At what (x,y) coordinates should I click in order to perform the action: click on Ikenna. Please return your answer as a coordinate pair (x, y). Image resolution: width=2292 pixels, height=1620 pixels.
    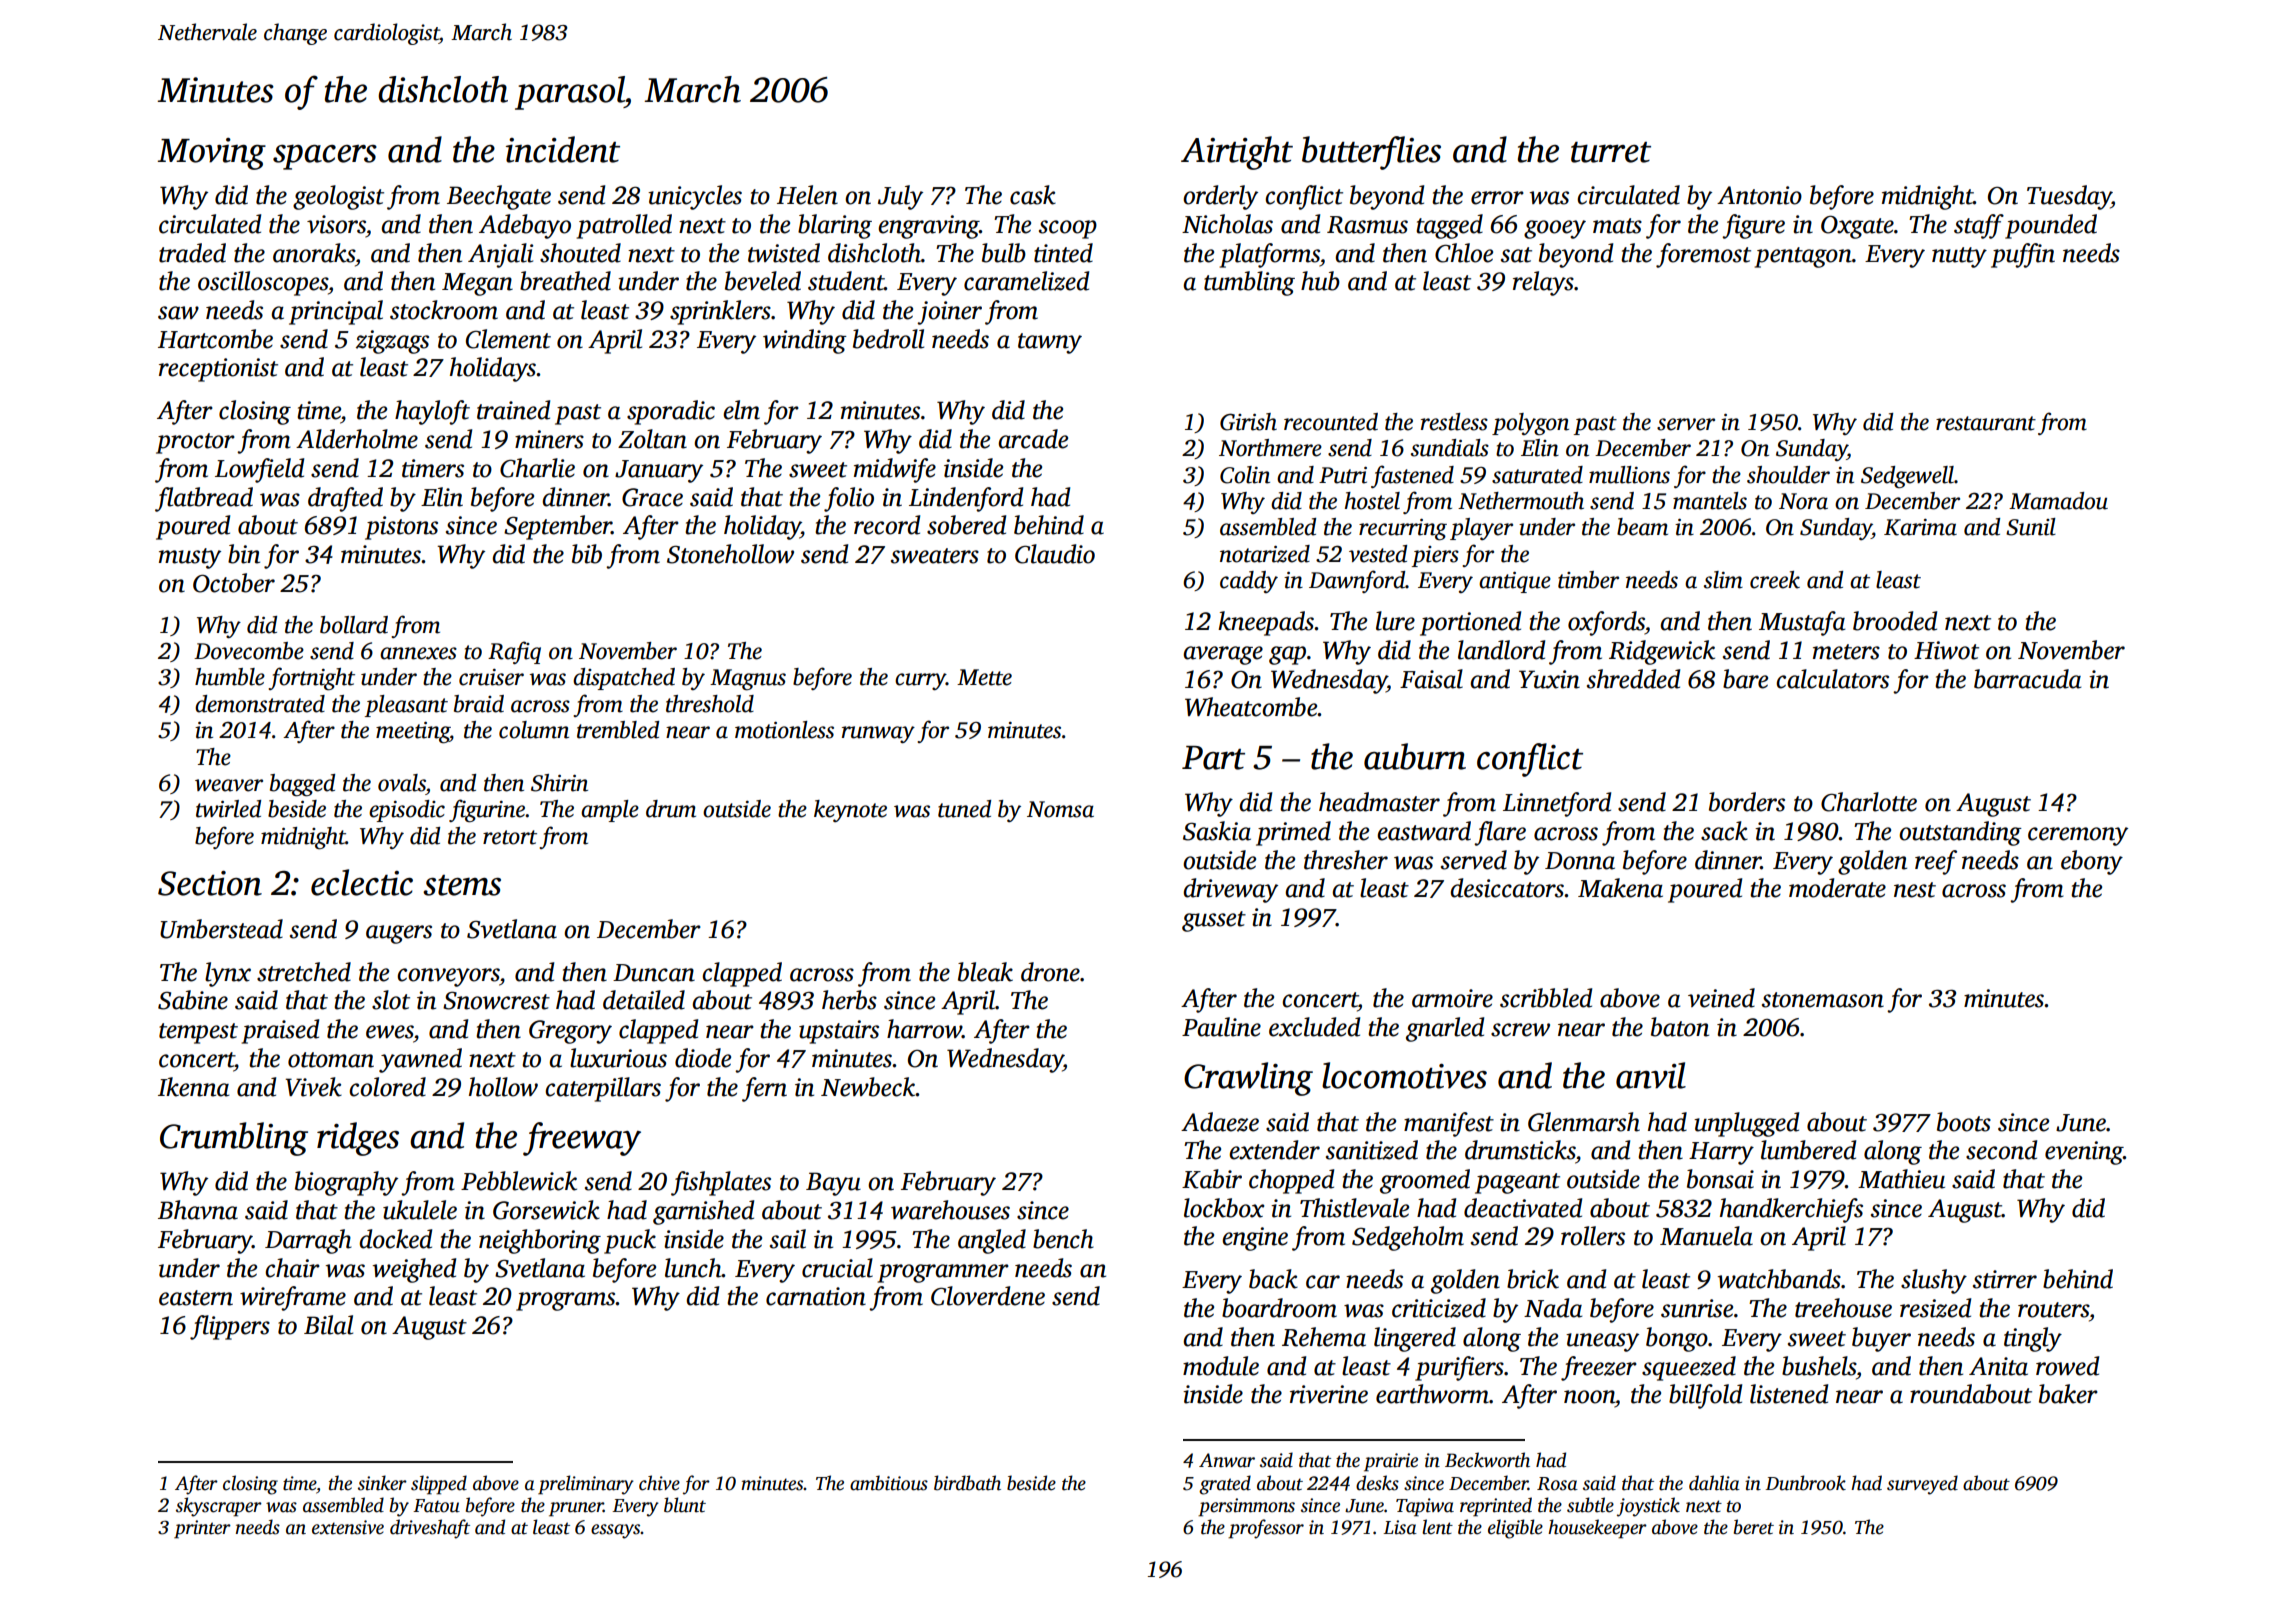
    Looking at the image, I should click on (194, 1087).
